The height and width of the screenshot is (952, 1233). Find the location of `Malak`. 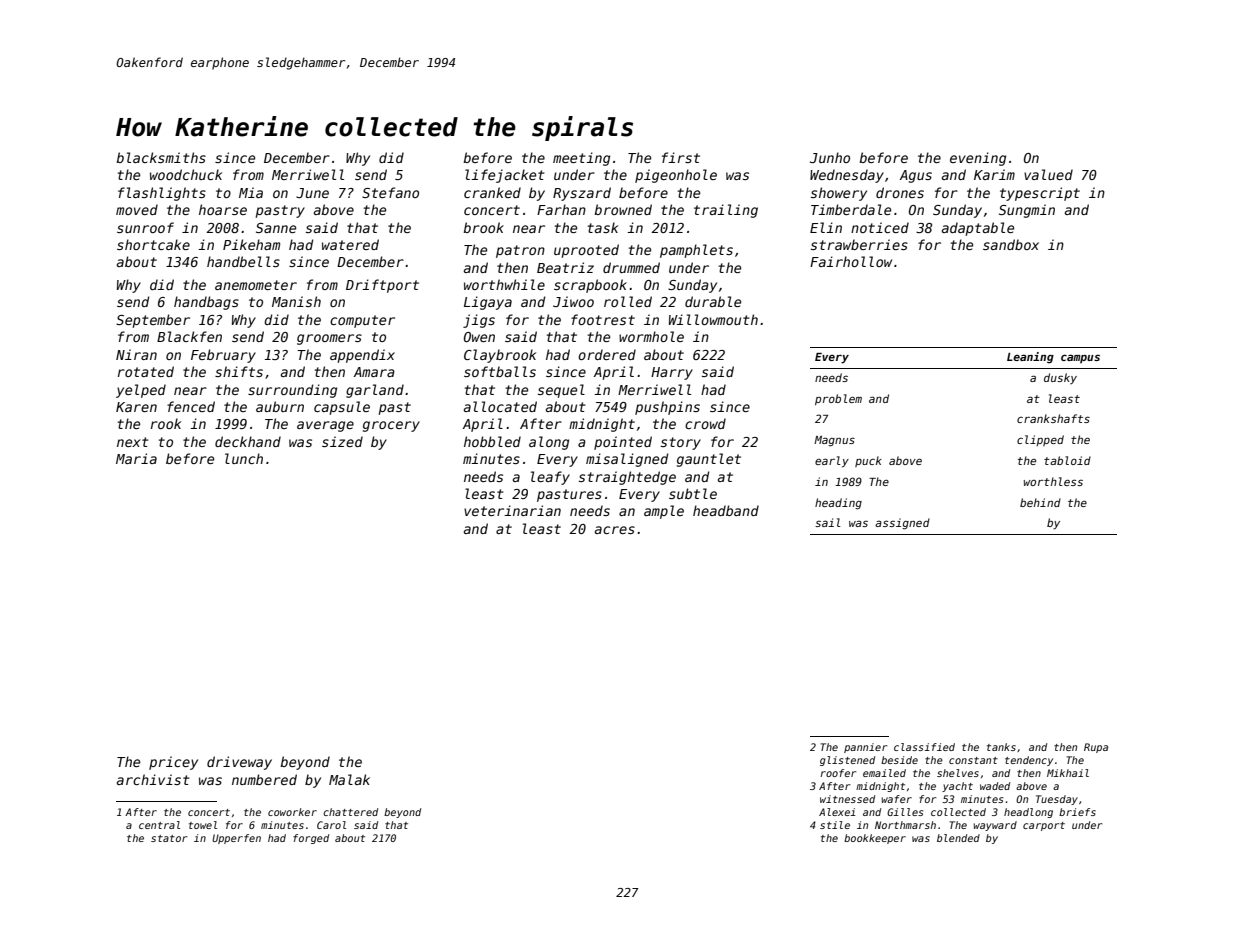

Malak is located at coordinates (349, 779).
